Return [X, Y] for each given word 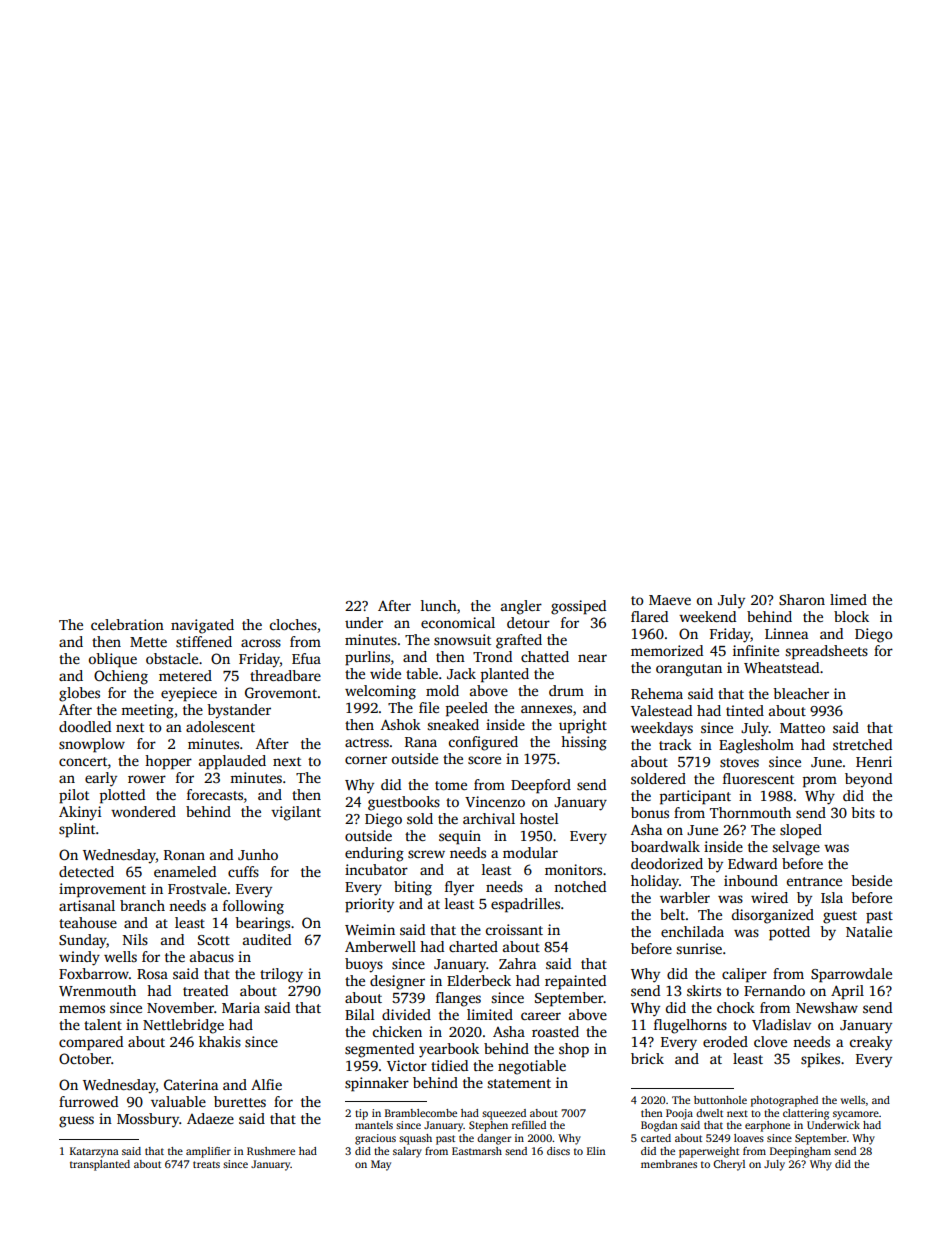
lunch [439, 605]
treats [206, 1164]
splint [77, 830]
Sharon [802, 599]
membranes [669, 1164]
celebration [127, 624]
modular [530, 852]
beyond [868, 780]
